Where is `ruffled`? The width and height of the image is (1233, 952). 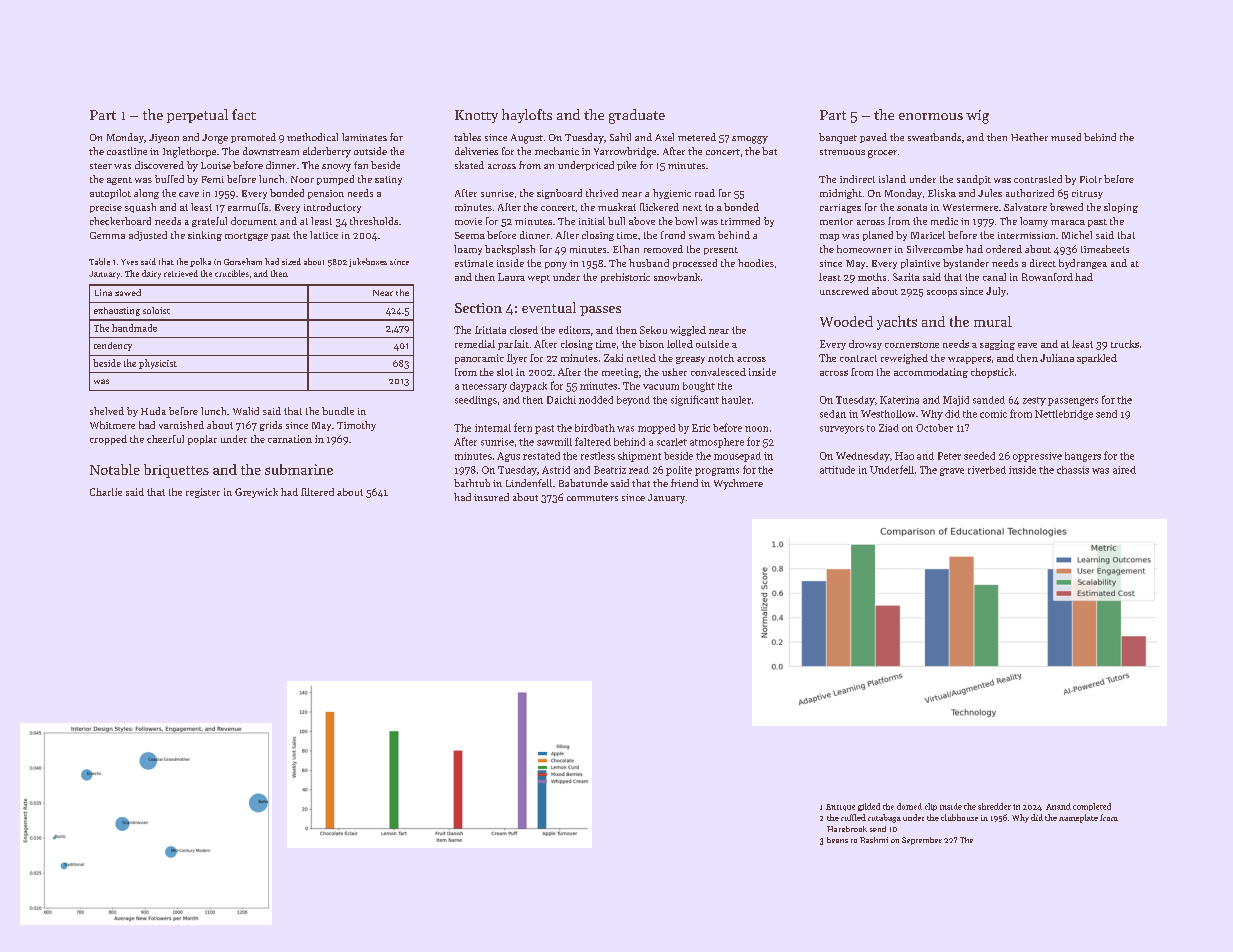
ruffled is located at coordinates (853, 817).
